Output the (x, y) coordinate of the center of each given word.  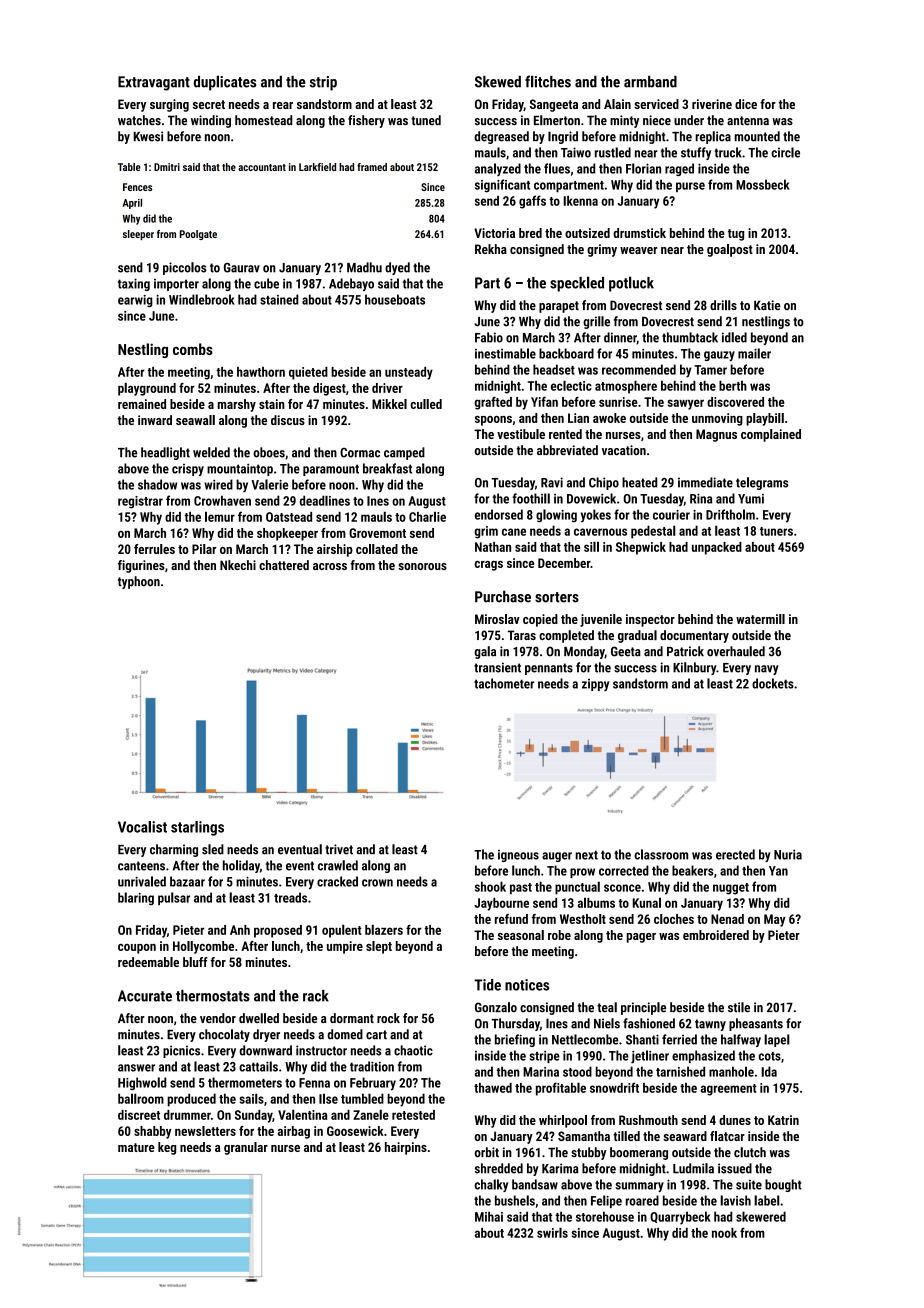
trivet (339, 849)
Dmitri (167, 167)
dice (746, 104)
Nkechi (238, 565)
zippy (595, 685)
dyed (397, 268)
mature (136, 1147)
